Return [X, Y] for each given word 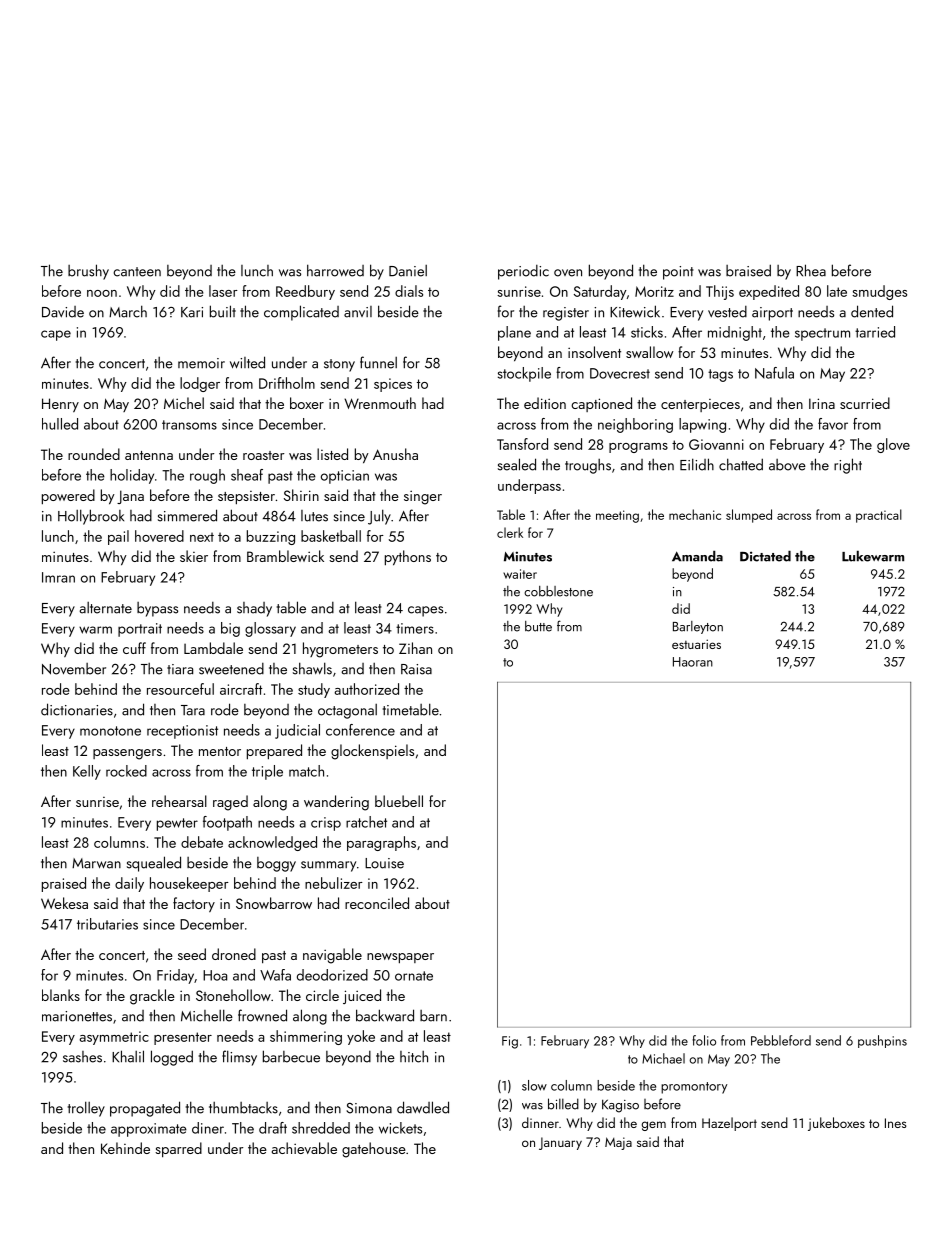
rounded [94, 454]
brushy [88, 272]
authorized [366, 689]
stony [339, 365]
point [678, 273]
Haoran [693, 662]
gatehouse [374, 1150]
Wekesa [64, 903]
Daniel [408, 271]
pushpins [882, 1041]
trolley [86, 1109]
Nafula [774, 373]
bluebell [399, 801]
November [74, 669]
